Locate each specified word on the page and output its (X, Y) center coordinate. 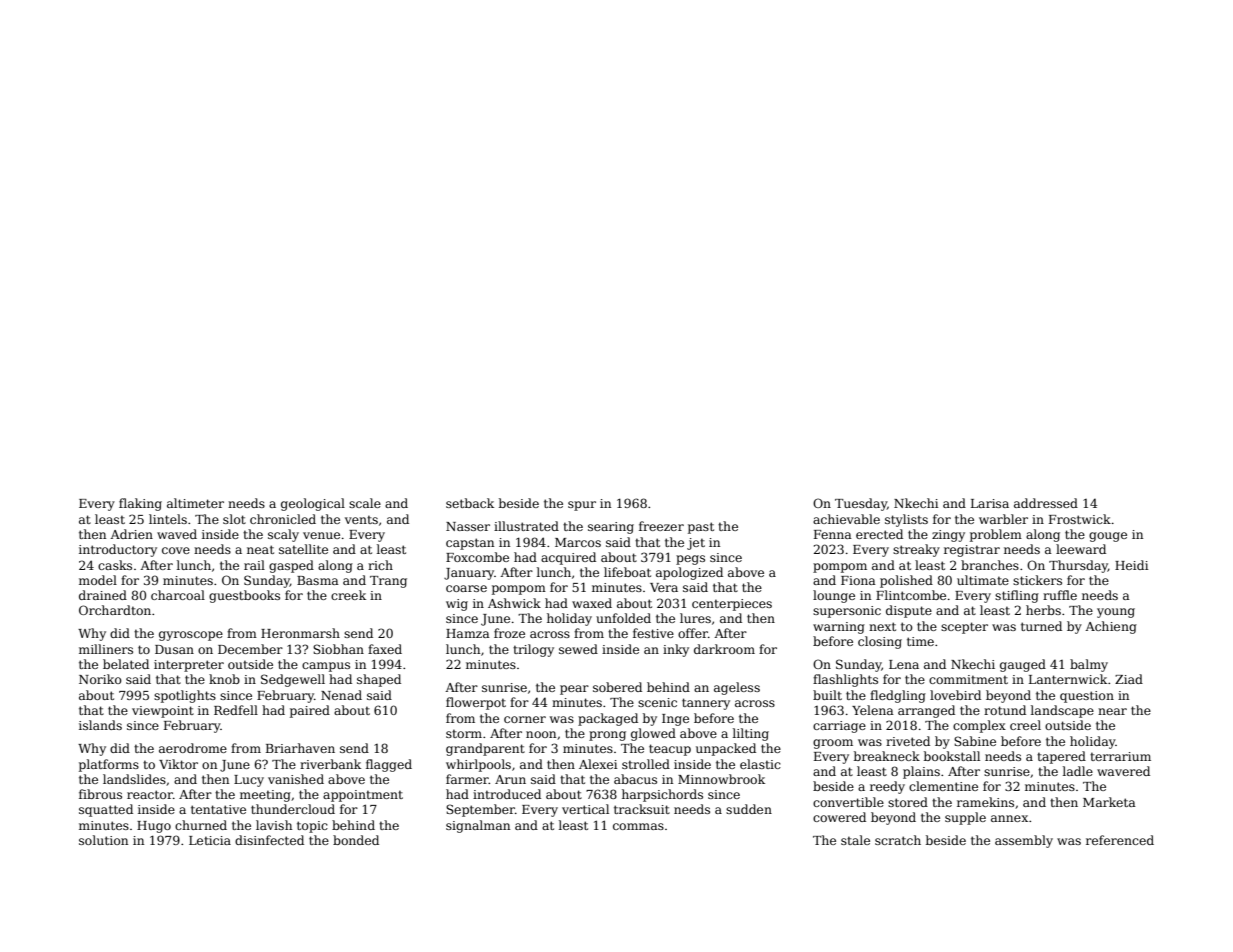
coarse (466, 588)
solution (103, 840)
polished (906, 581)
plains (921, 772)
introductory (118, 550)
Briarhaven (300, 748)
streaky (916, 550)
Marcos (578, 542)
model (98, 580)
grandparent (485, 749)
